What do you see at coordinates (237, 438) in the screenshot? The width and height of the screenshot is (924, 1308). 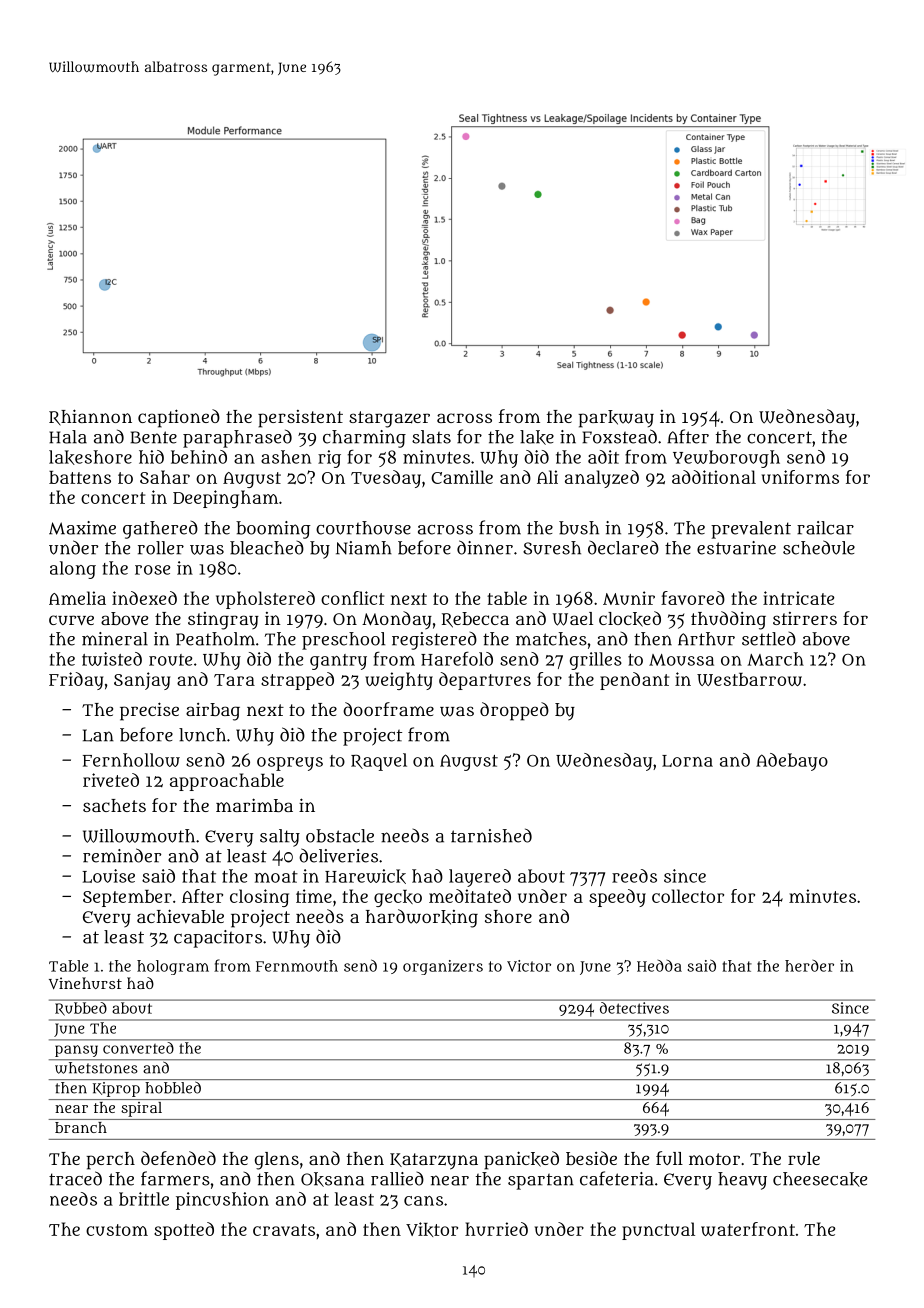 I see `paraphrased` at bounding box center [237, 438].
